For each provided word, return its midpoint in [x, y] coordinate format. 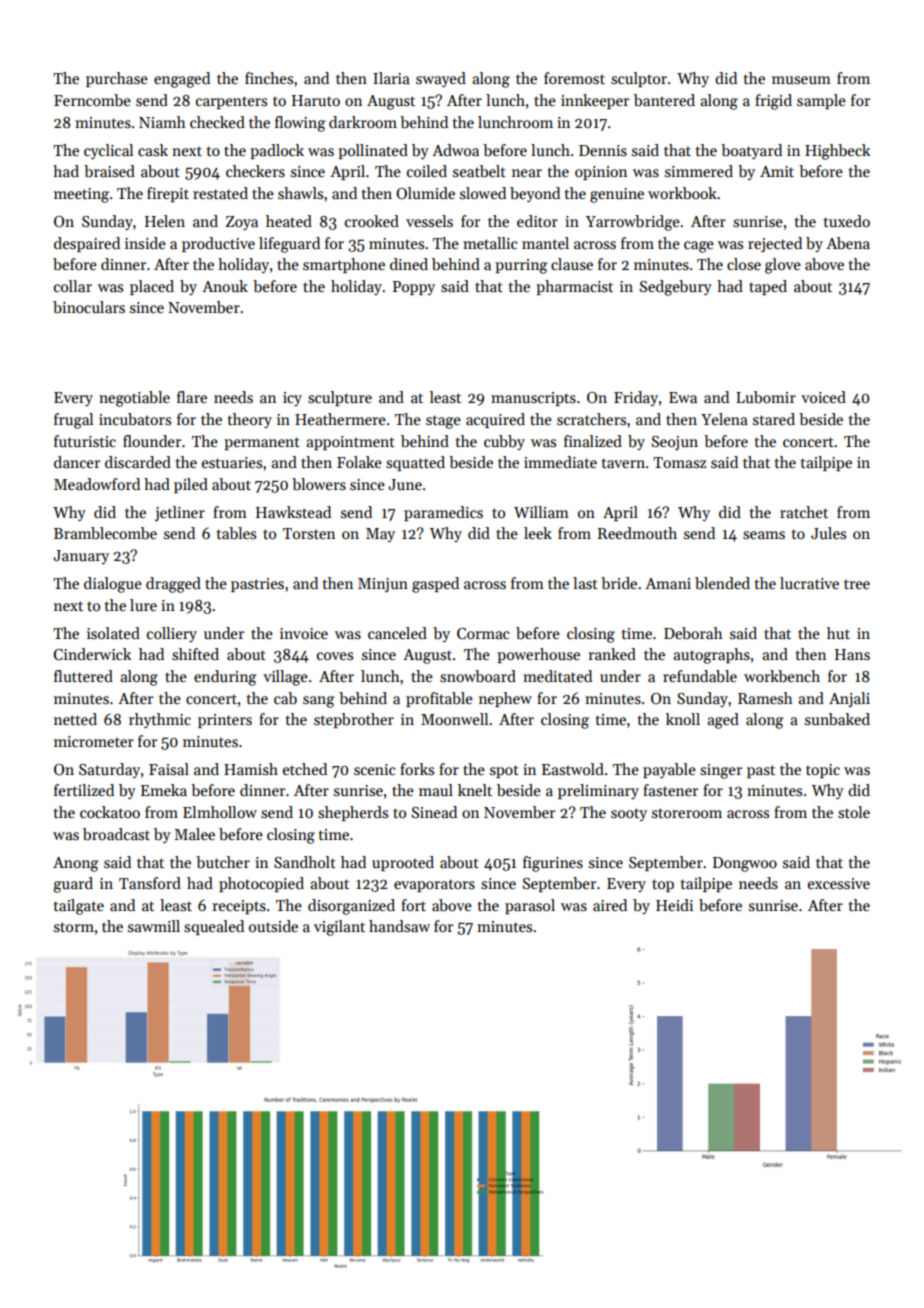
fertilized [84, 790]
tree [857, 584]
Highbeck [837, 152]
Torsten [309, 533]
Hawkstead [293, 512]
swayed [441, 79]
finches [269, 78]
